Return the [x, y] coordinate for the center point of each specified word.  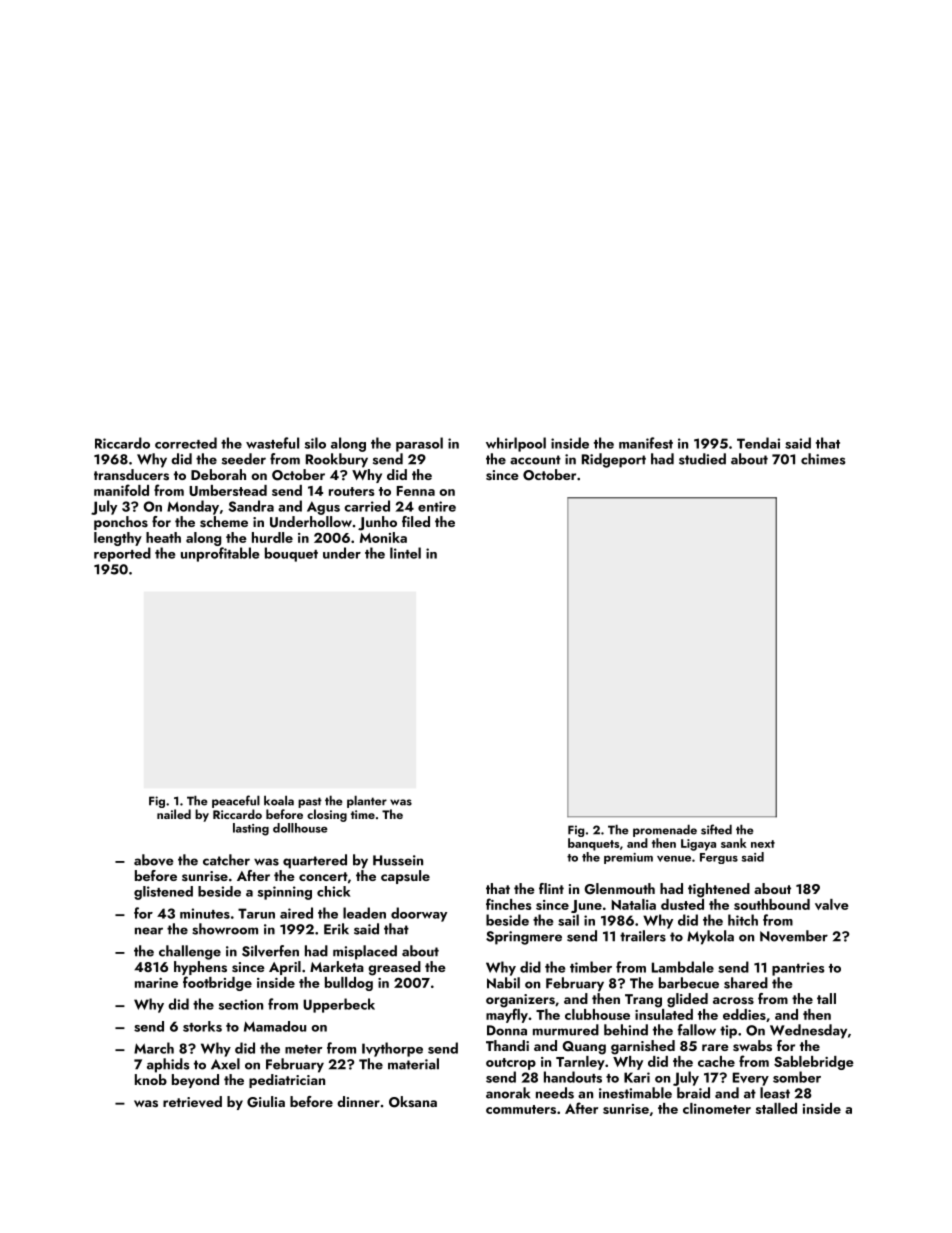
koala [279, 800]
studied [702, 459]
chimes [823, 459]
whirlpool [516, 444]
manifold [121, 490]
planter [367, 801]
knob [151, 1079]
